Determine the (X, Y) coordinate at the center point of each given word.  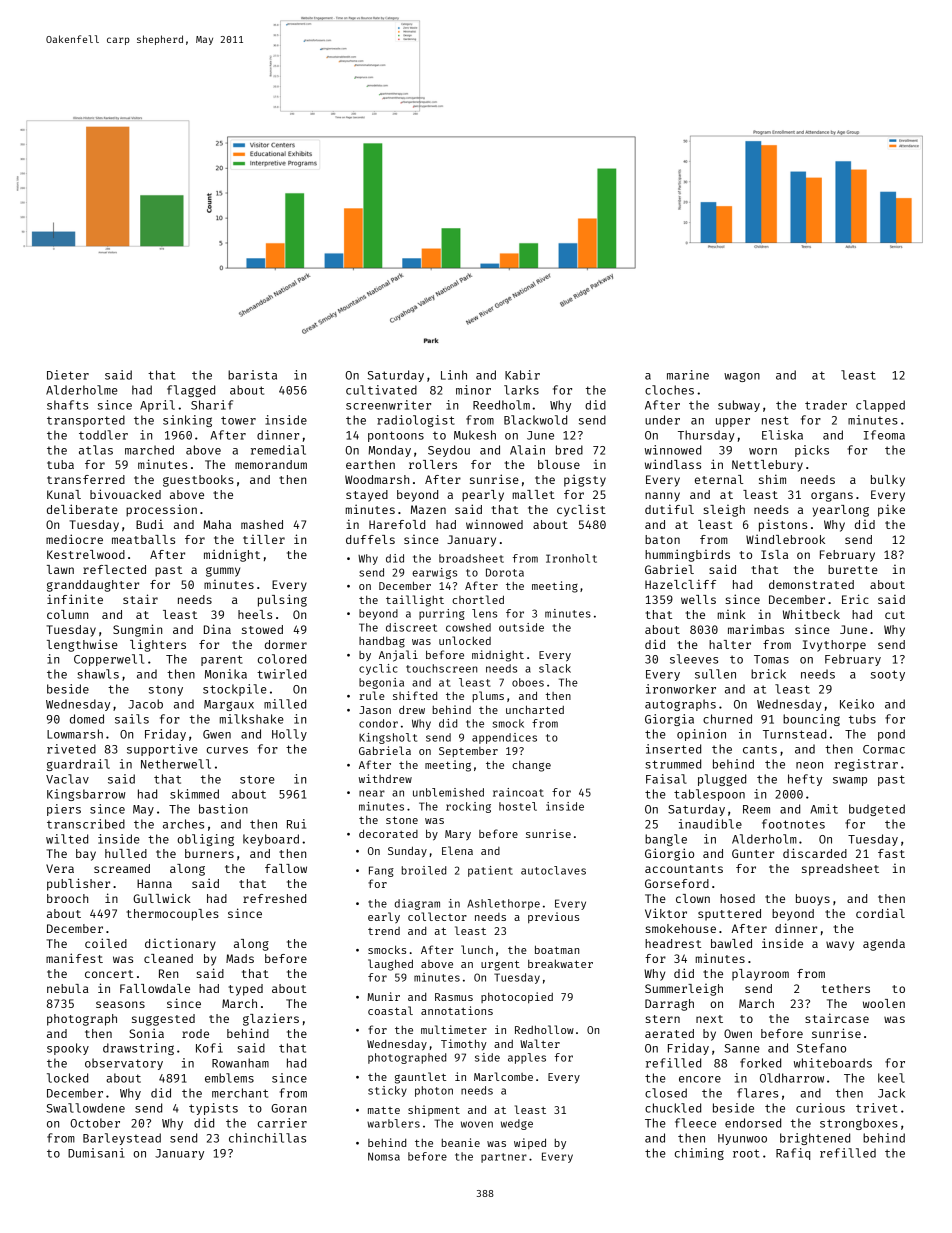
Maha (217, 524)
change (531, 766)
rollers (433, 464)
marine (688, 375)
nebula (68, 988)
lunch (477, 949)
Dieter (68, 375)
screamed (122, 868)
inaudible (710, 824)
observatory (124, 1064)
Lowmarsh (75, 734)
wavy (840, 946)
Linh (454, 375)
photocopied (517, 997)
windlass (673, 464)
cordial (880, 913)
